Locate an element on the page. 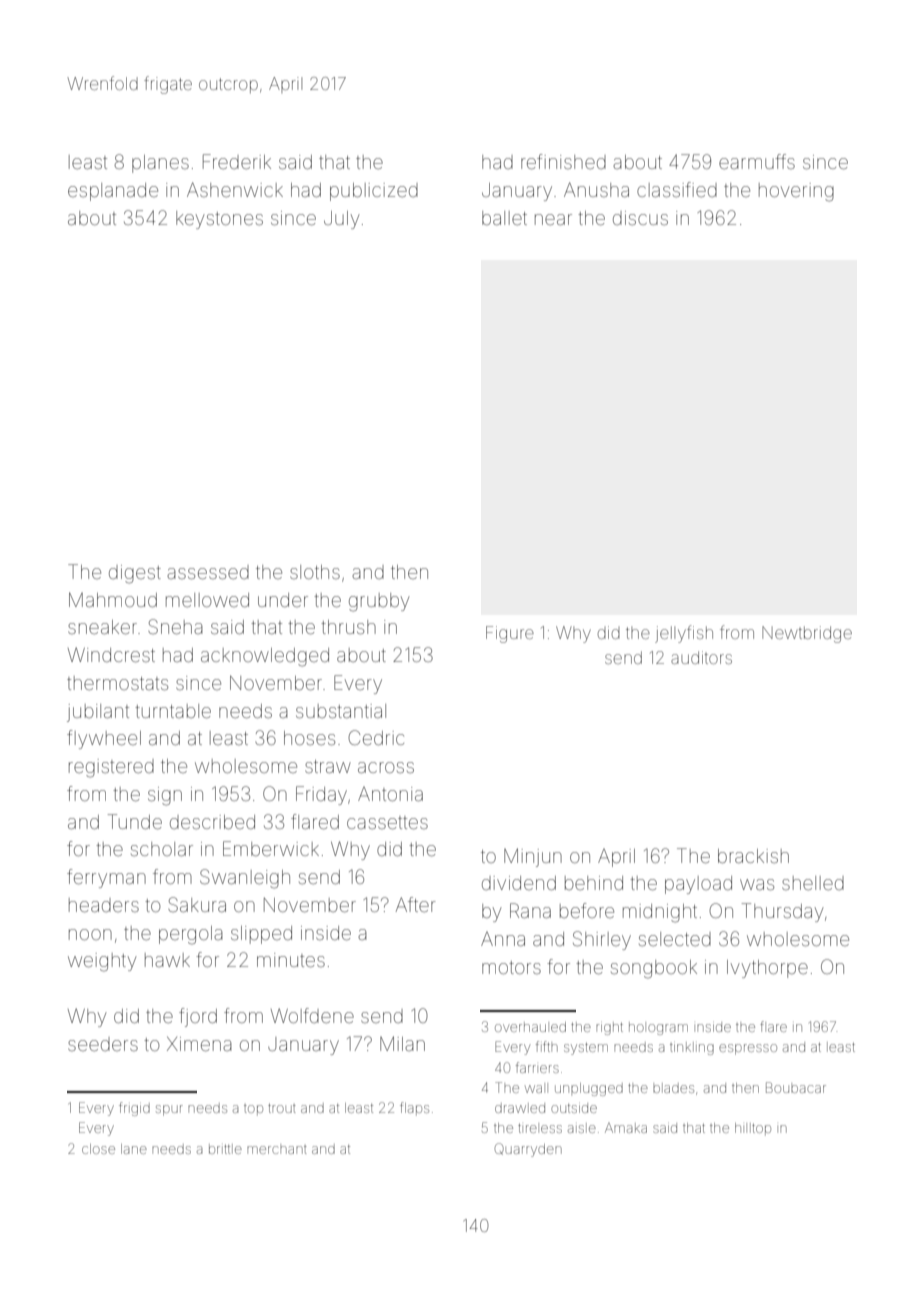  flaps is located at coordinates (414, 1108).
